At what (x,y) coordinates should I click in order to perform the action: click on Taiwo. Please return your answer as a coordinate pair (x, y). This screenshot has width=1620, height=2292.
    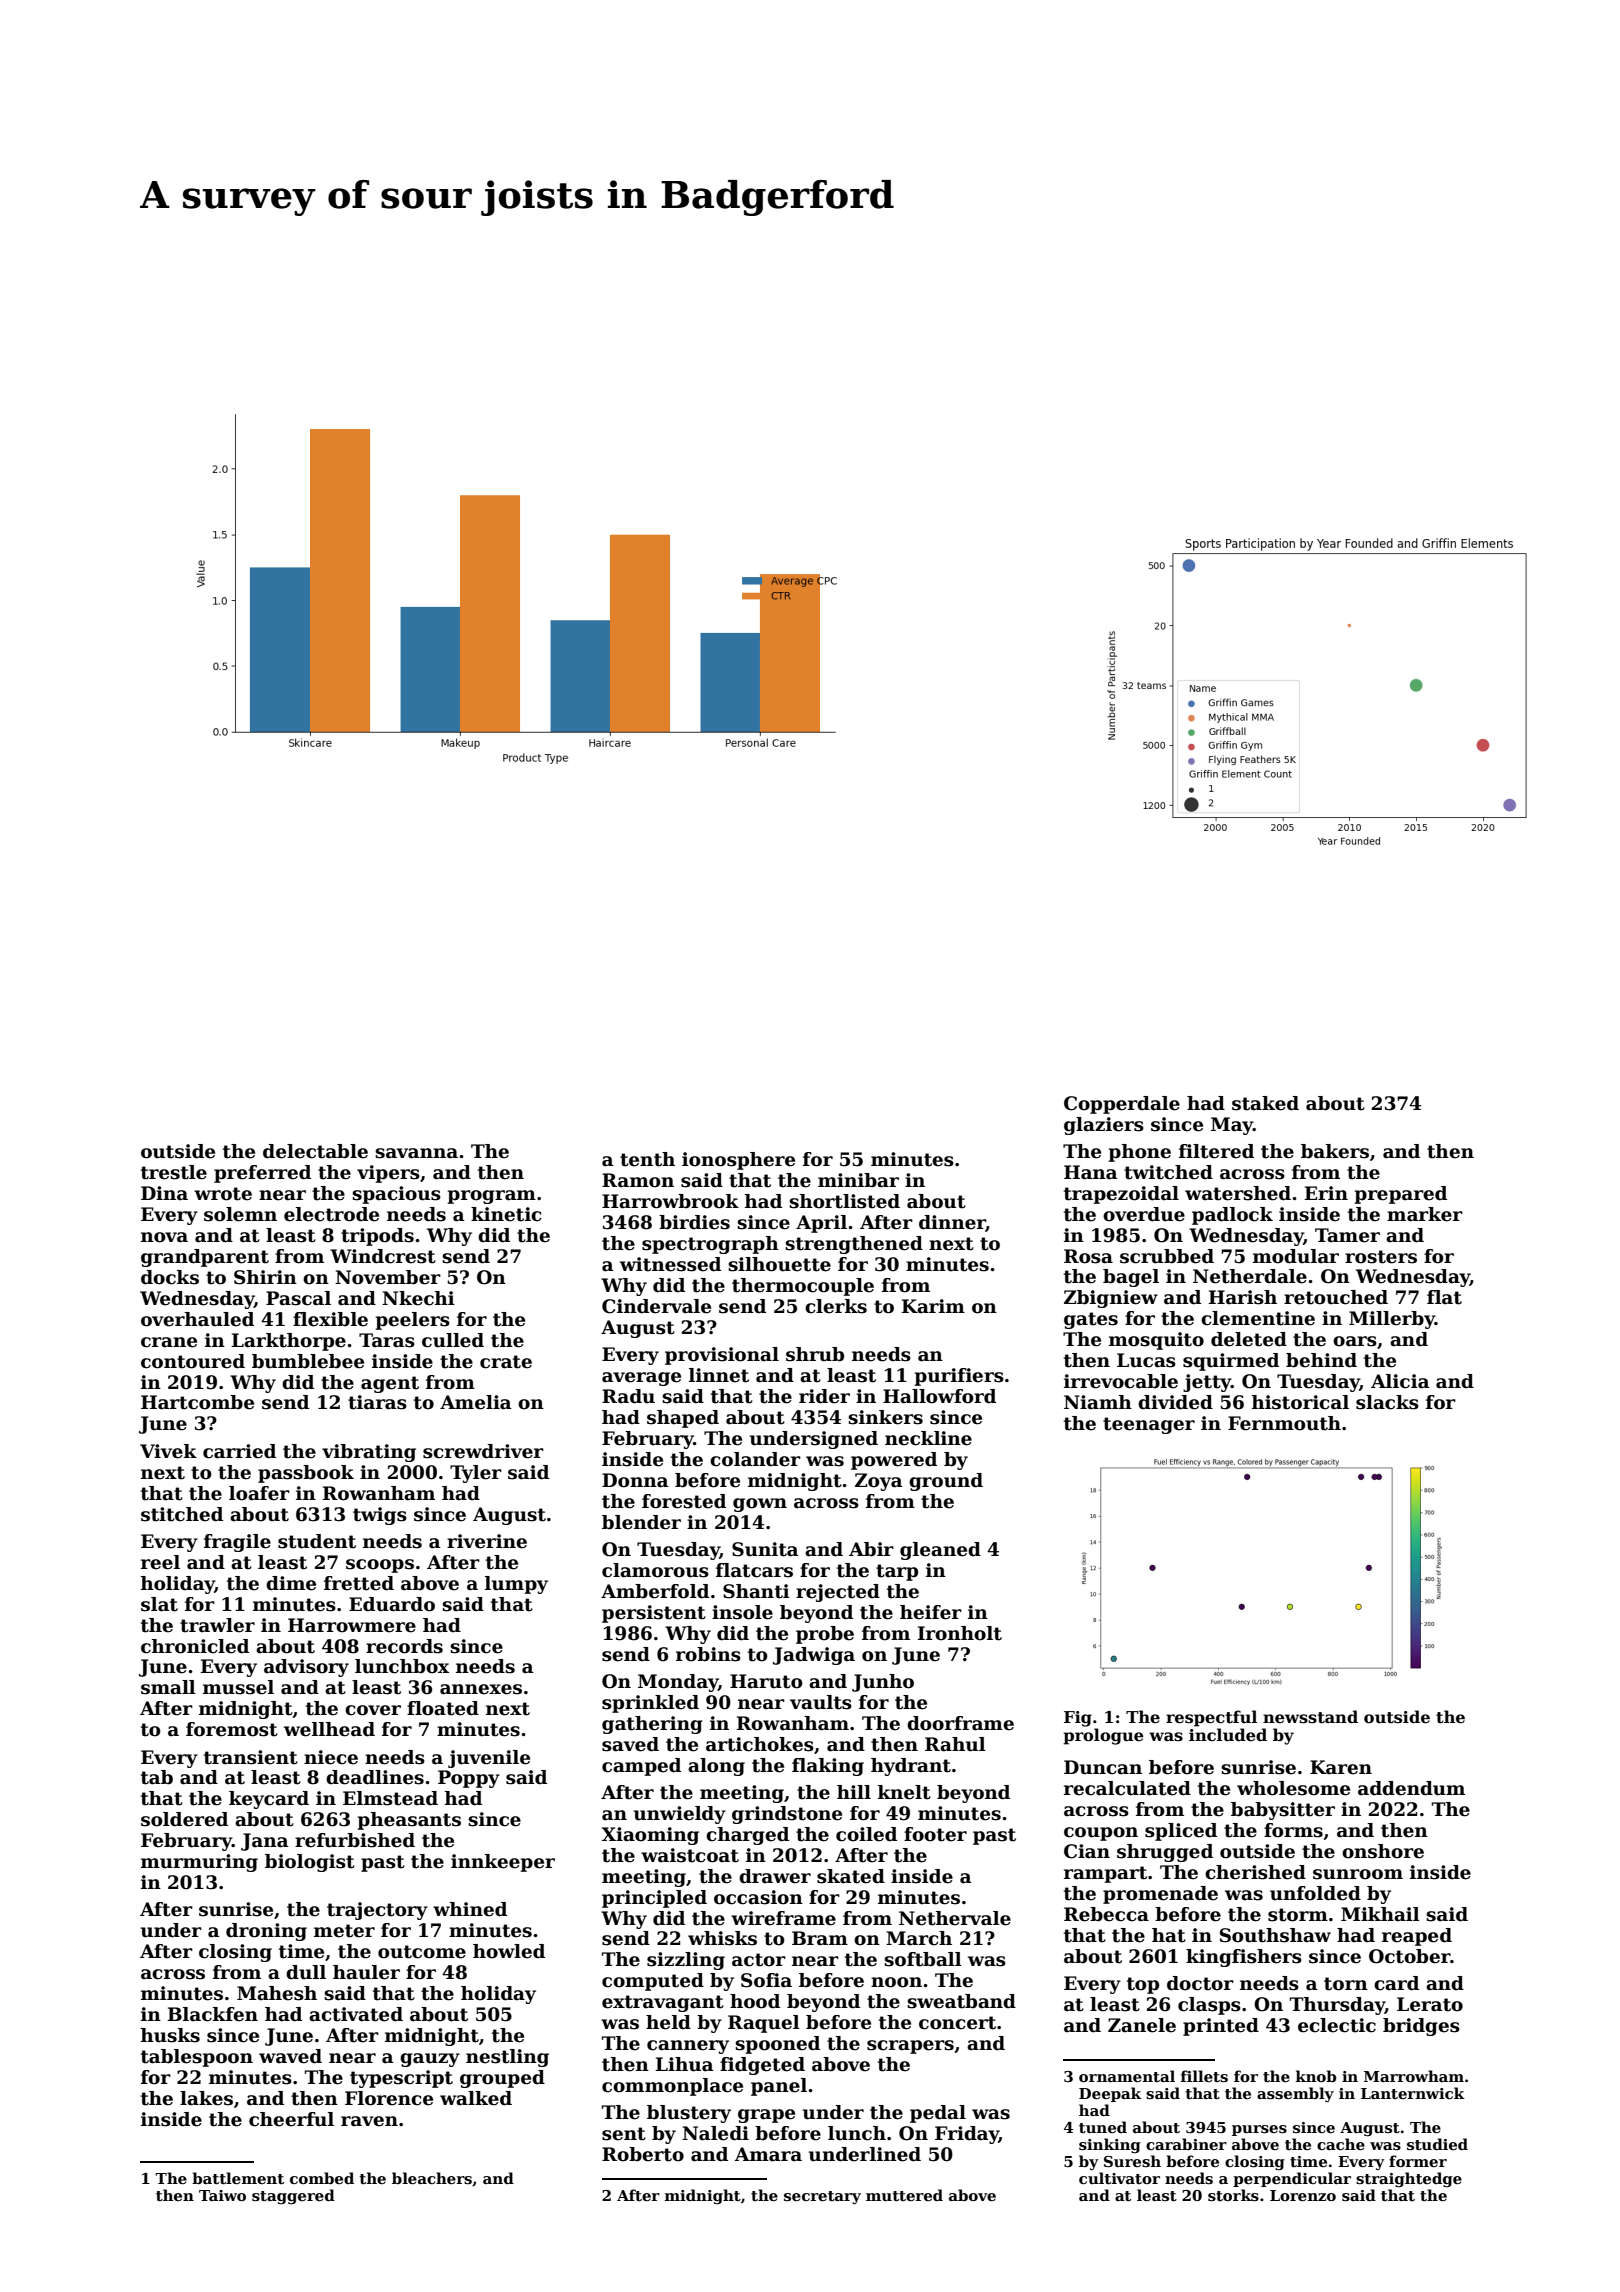
    Looking at the image, I should click on (222, 2195).
